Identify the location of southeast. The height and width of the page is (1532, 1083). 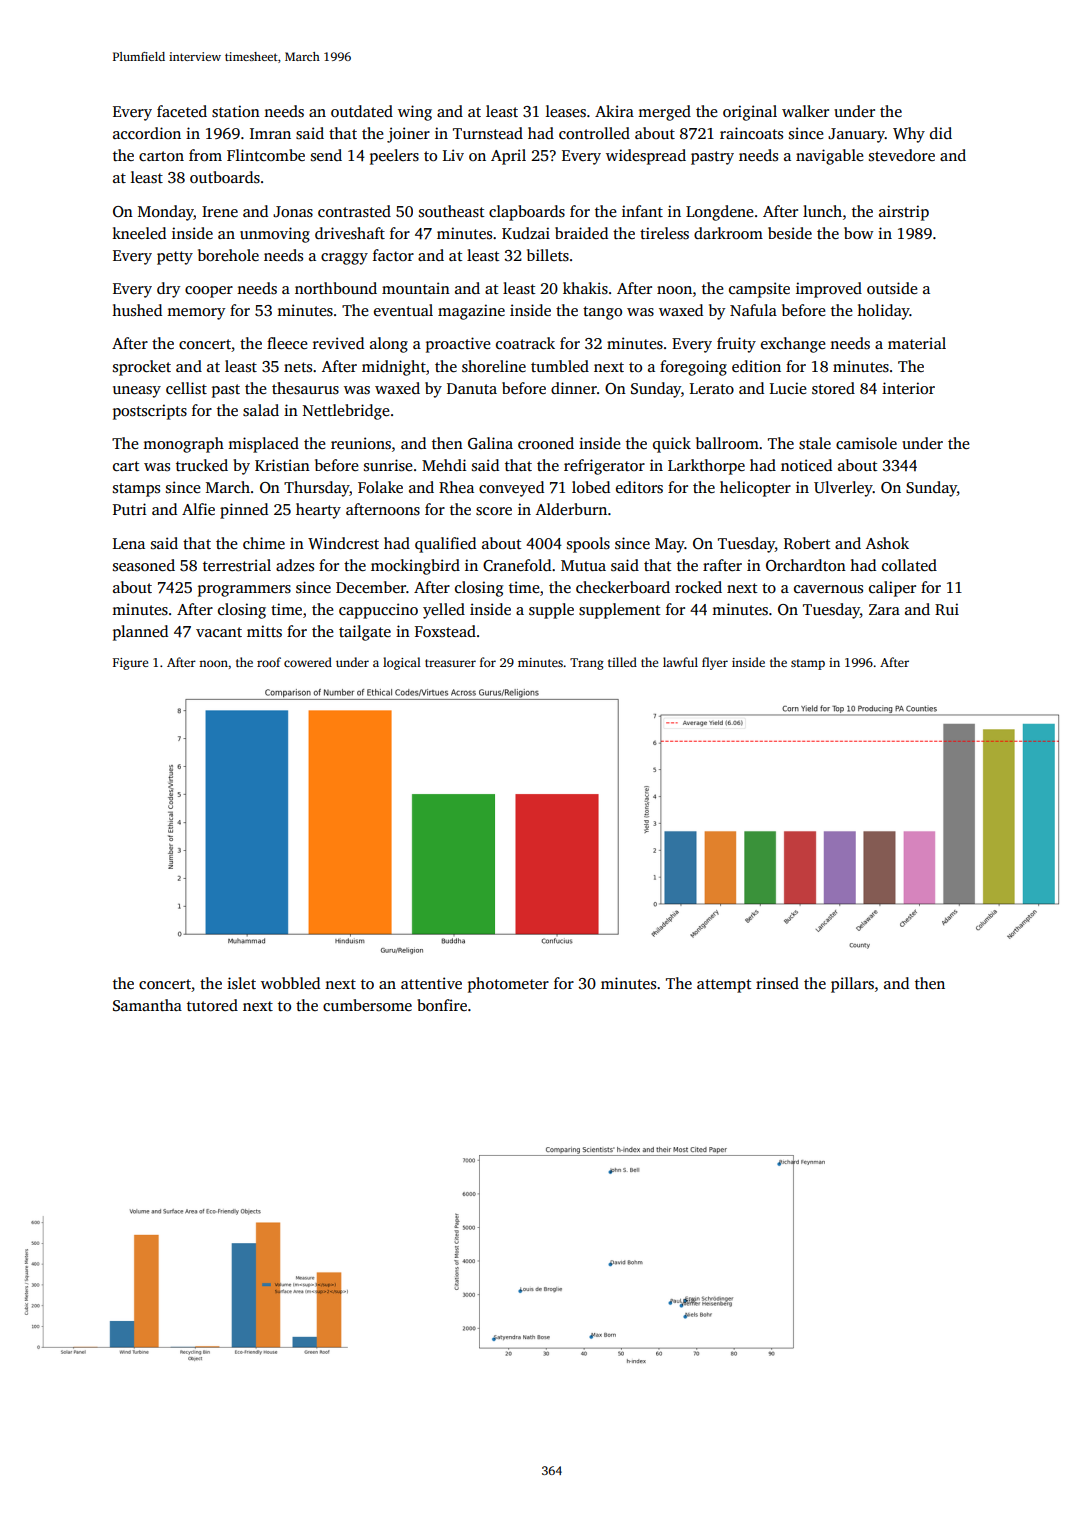
(451, 211).
